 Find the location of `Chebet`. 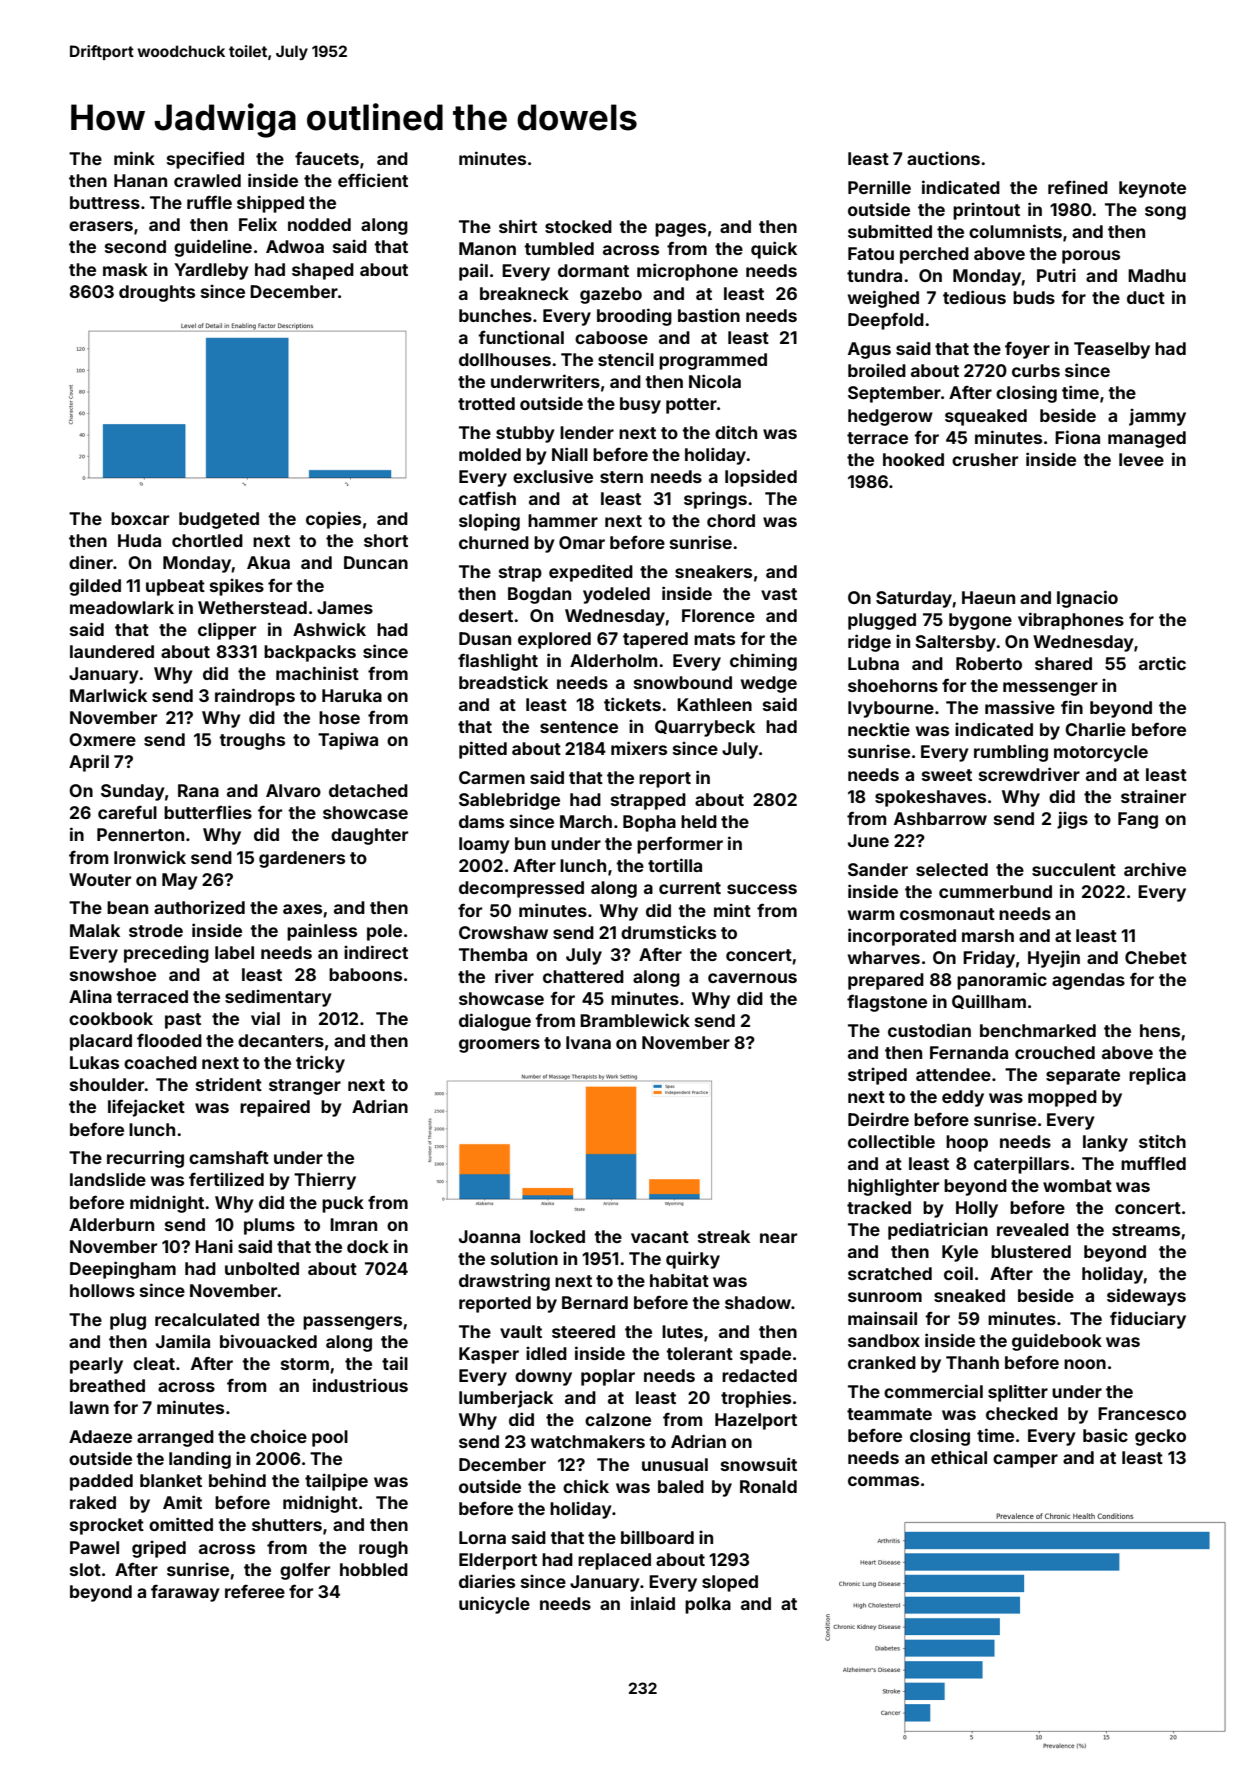

Chebet is located at coordinates (1156, 957).
